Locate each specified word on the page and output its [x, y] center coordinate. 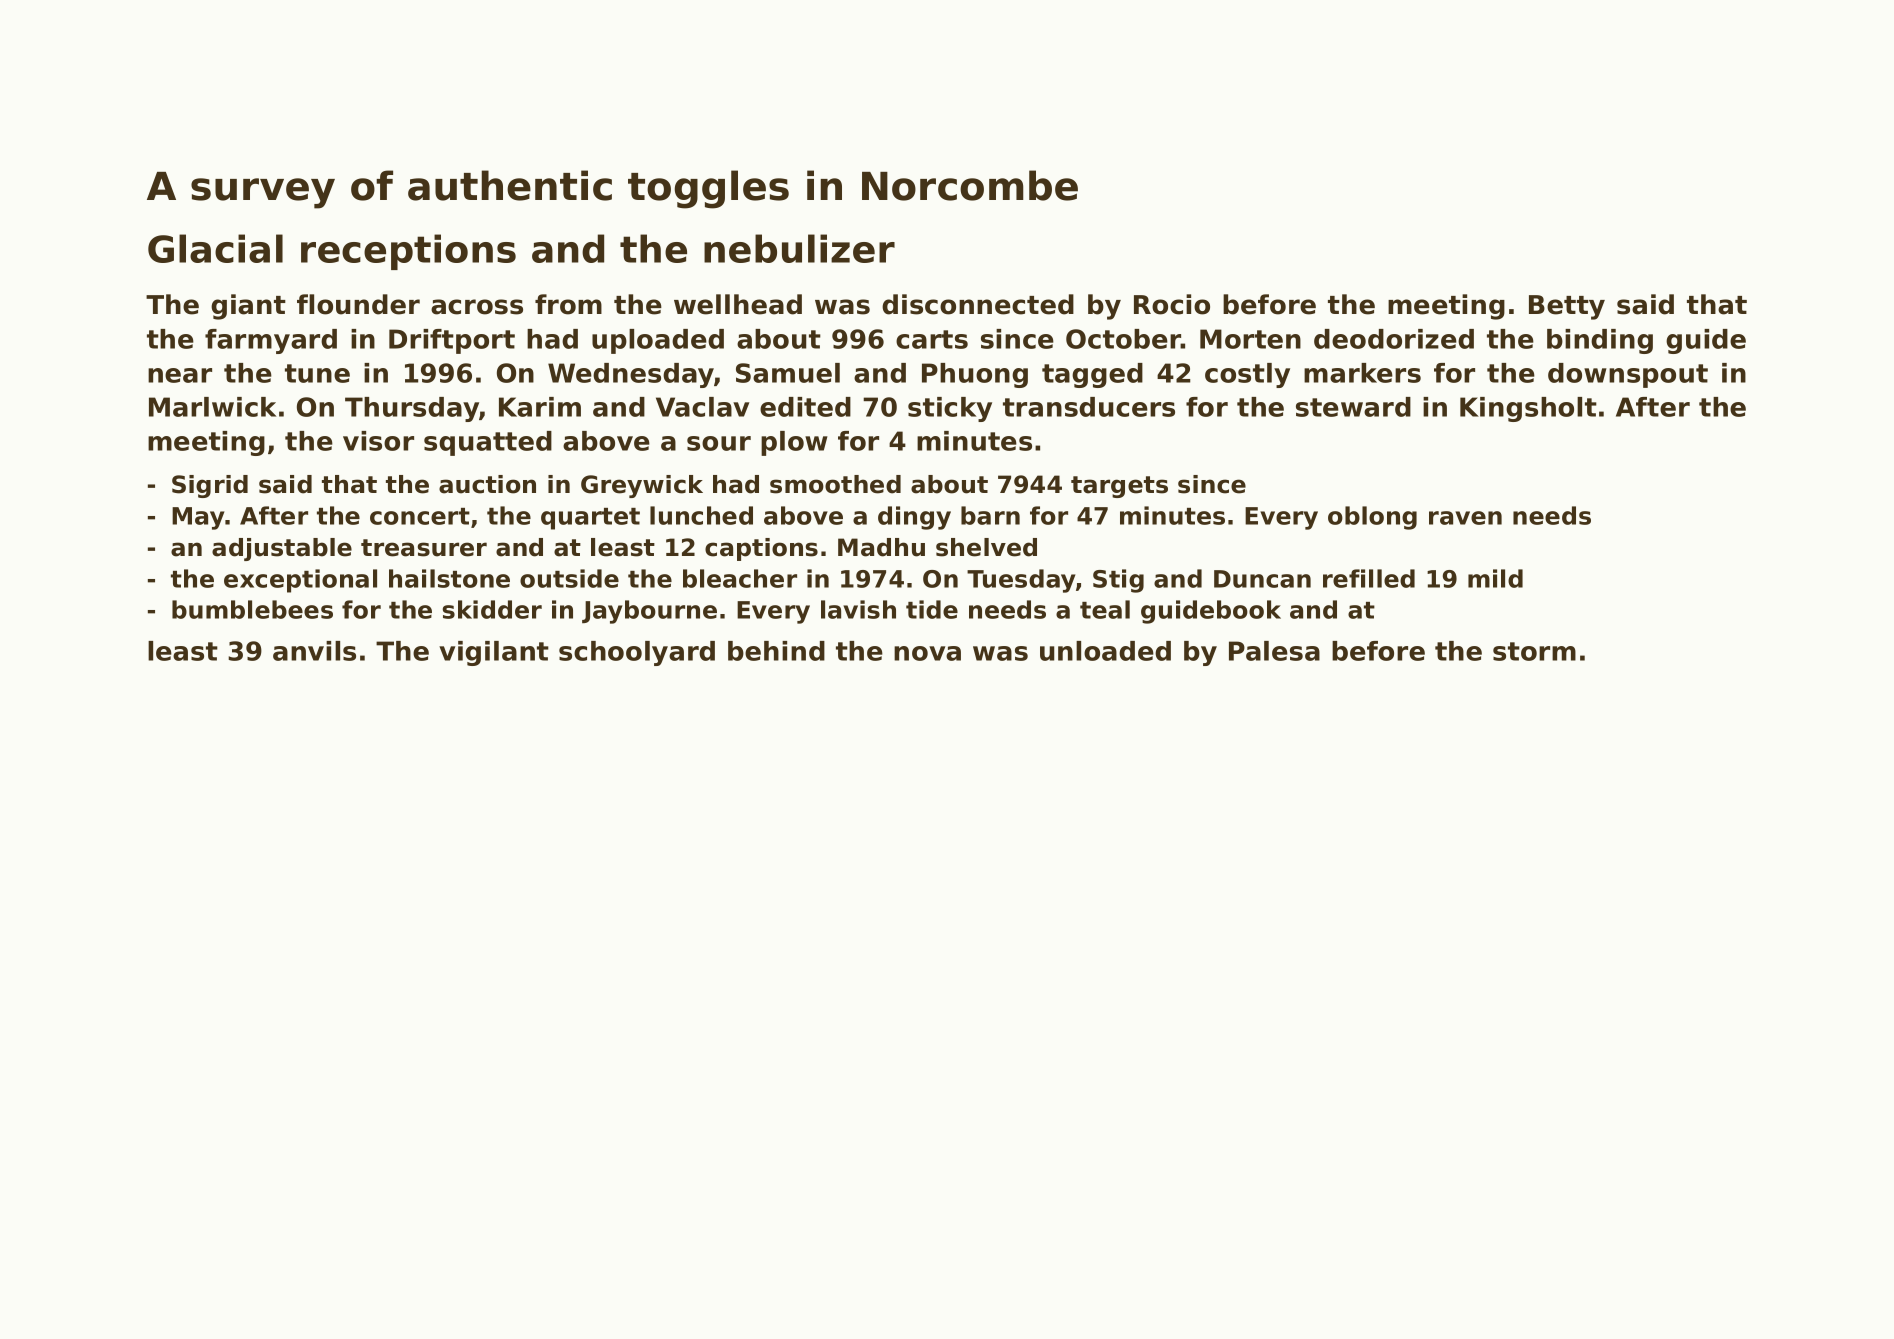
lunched [701, 515]
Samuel [788, 373]
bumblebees [252, 609]
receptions [408, 252]
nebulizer [799, 248]
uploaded [658, 341]
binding [1600, 341]
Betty [1567, 307]
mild [1495, 578]
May [198, 518]
